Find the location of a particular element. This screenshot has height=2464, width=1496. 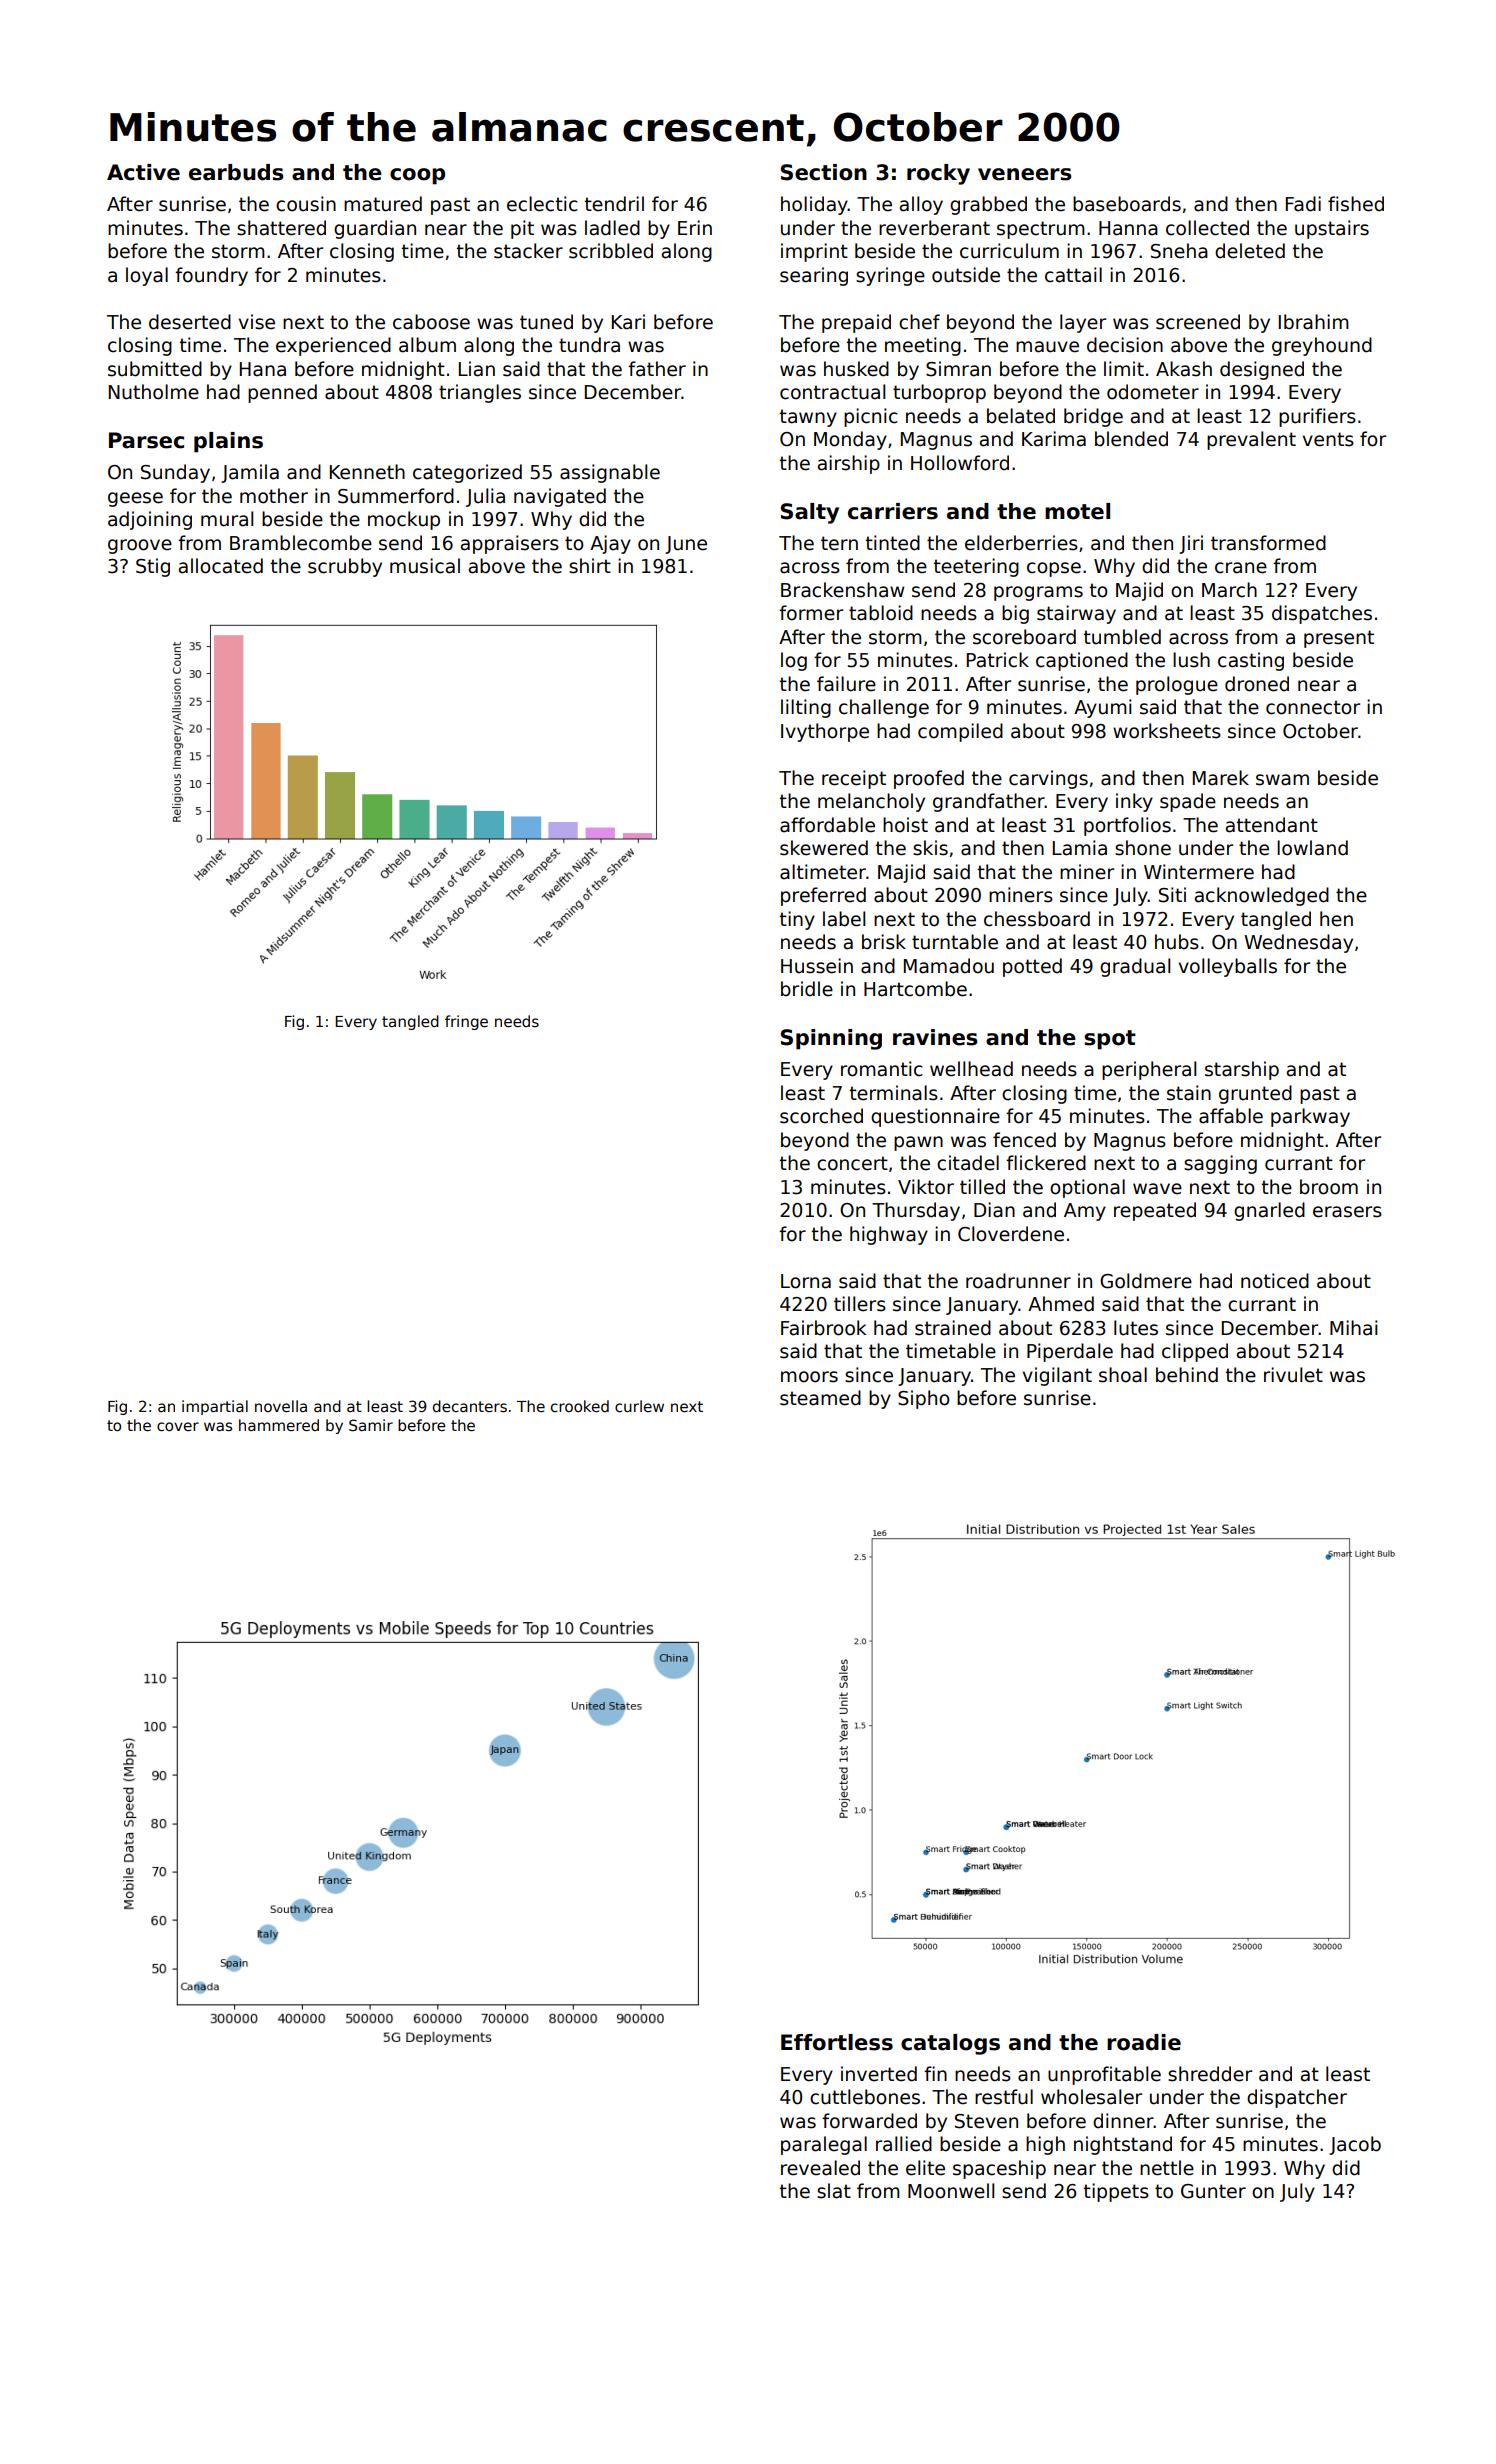

veneers is located at coordinates (1025, 174).
